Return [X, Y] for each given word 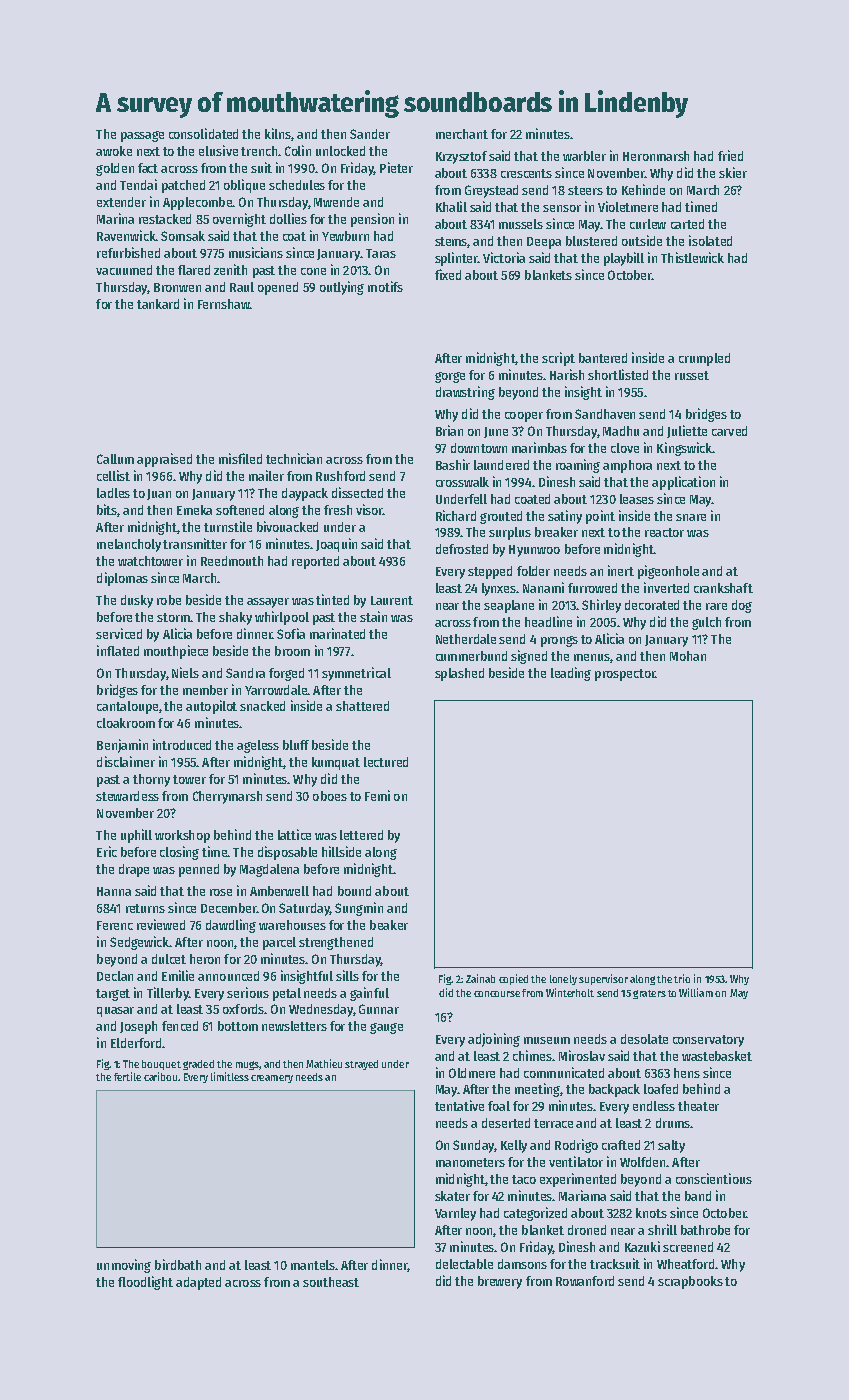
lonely [563, 980]
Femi [377, 795]
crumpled [704, 359]
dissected [357, 492]
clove [625, 448]
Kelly [514, 1146]
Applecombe [197, 203]
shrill [662, 1229]
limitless [230, 1076]
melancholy [129, 545]
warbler [584, 156]
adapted [198, 1283]
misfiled [240, 458]
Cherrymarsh [227, 797]
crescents [526, 173]
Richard [456, 515]
